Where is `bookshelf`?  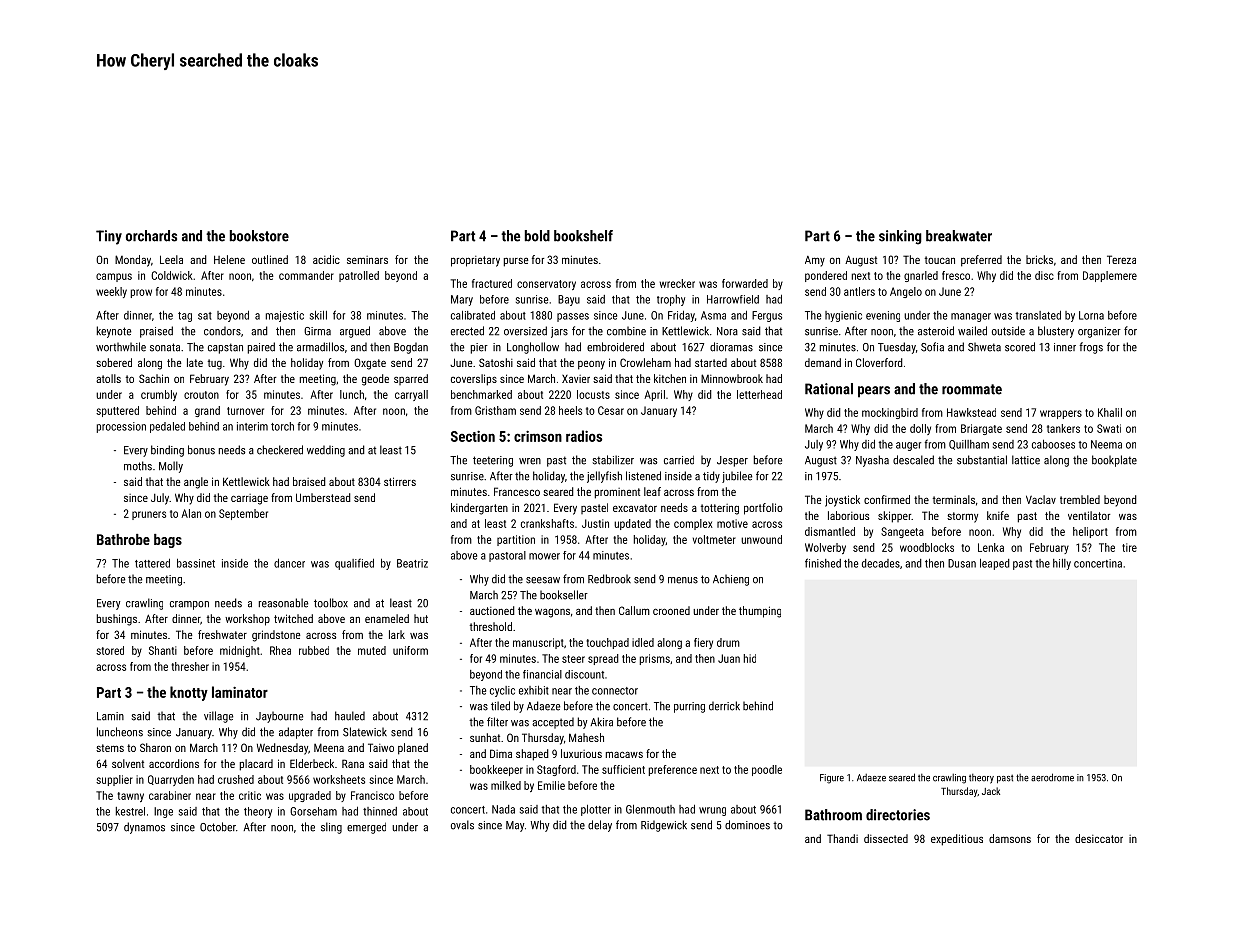
bookshelf is located at coordinates (583, 236).
